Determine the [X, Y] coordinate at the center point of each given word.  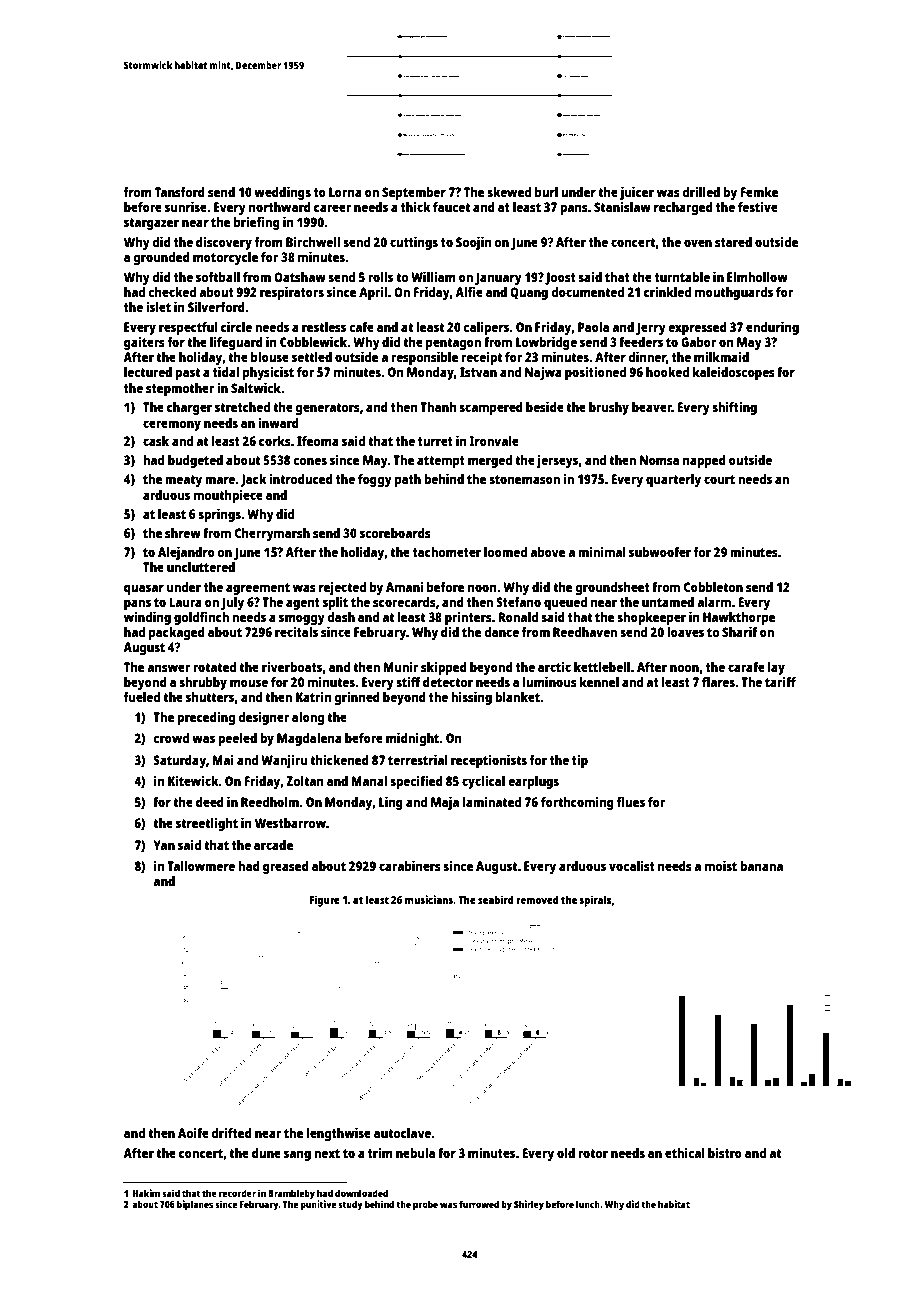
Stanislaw [622, 207]
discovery [224, 243]
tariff [780, 681]
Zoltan [305, 781]
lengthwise [338, 1134]
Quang [529, 293]
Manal [369, 781]
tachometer [447, 552]
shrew [183, 533]
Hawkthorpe [739, 618]
